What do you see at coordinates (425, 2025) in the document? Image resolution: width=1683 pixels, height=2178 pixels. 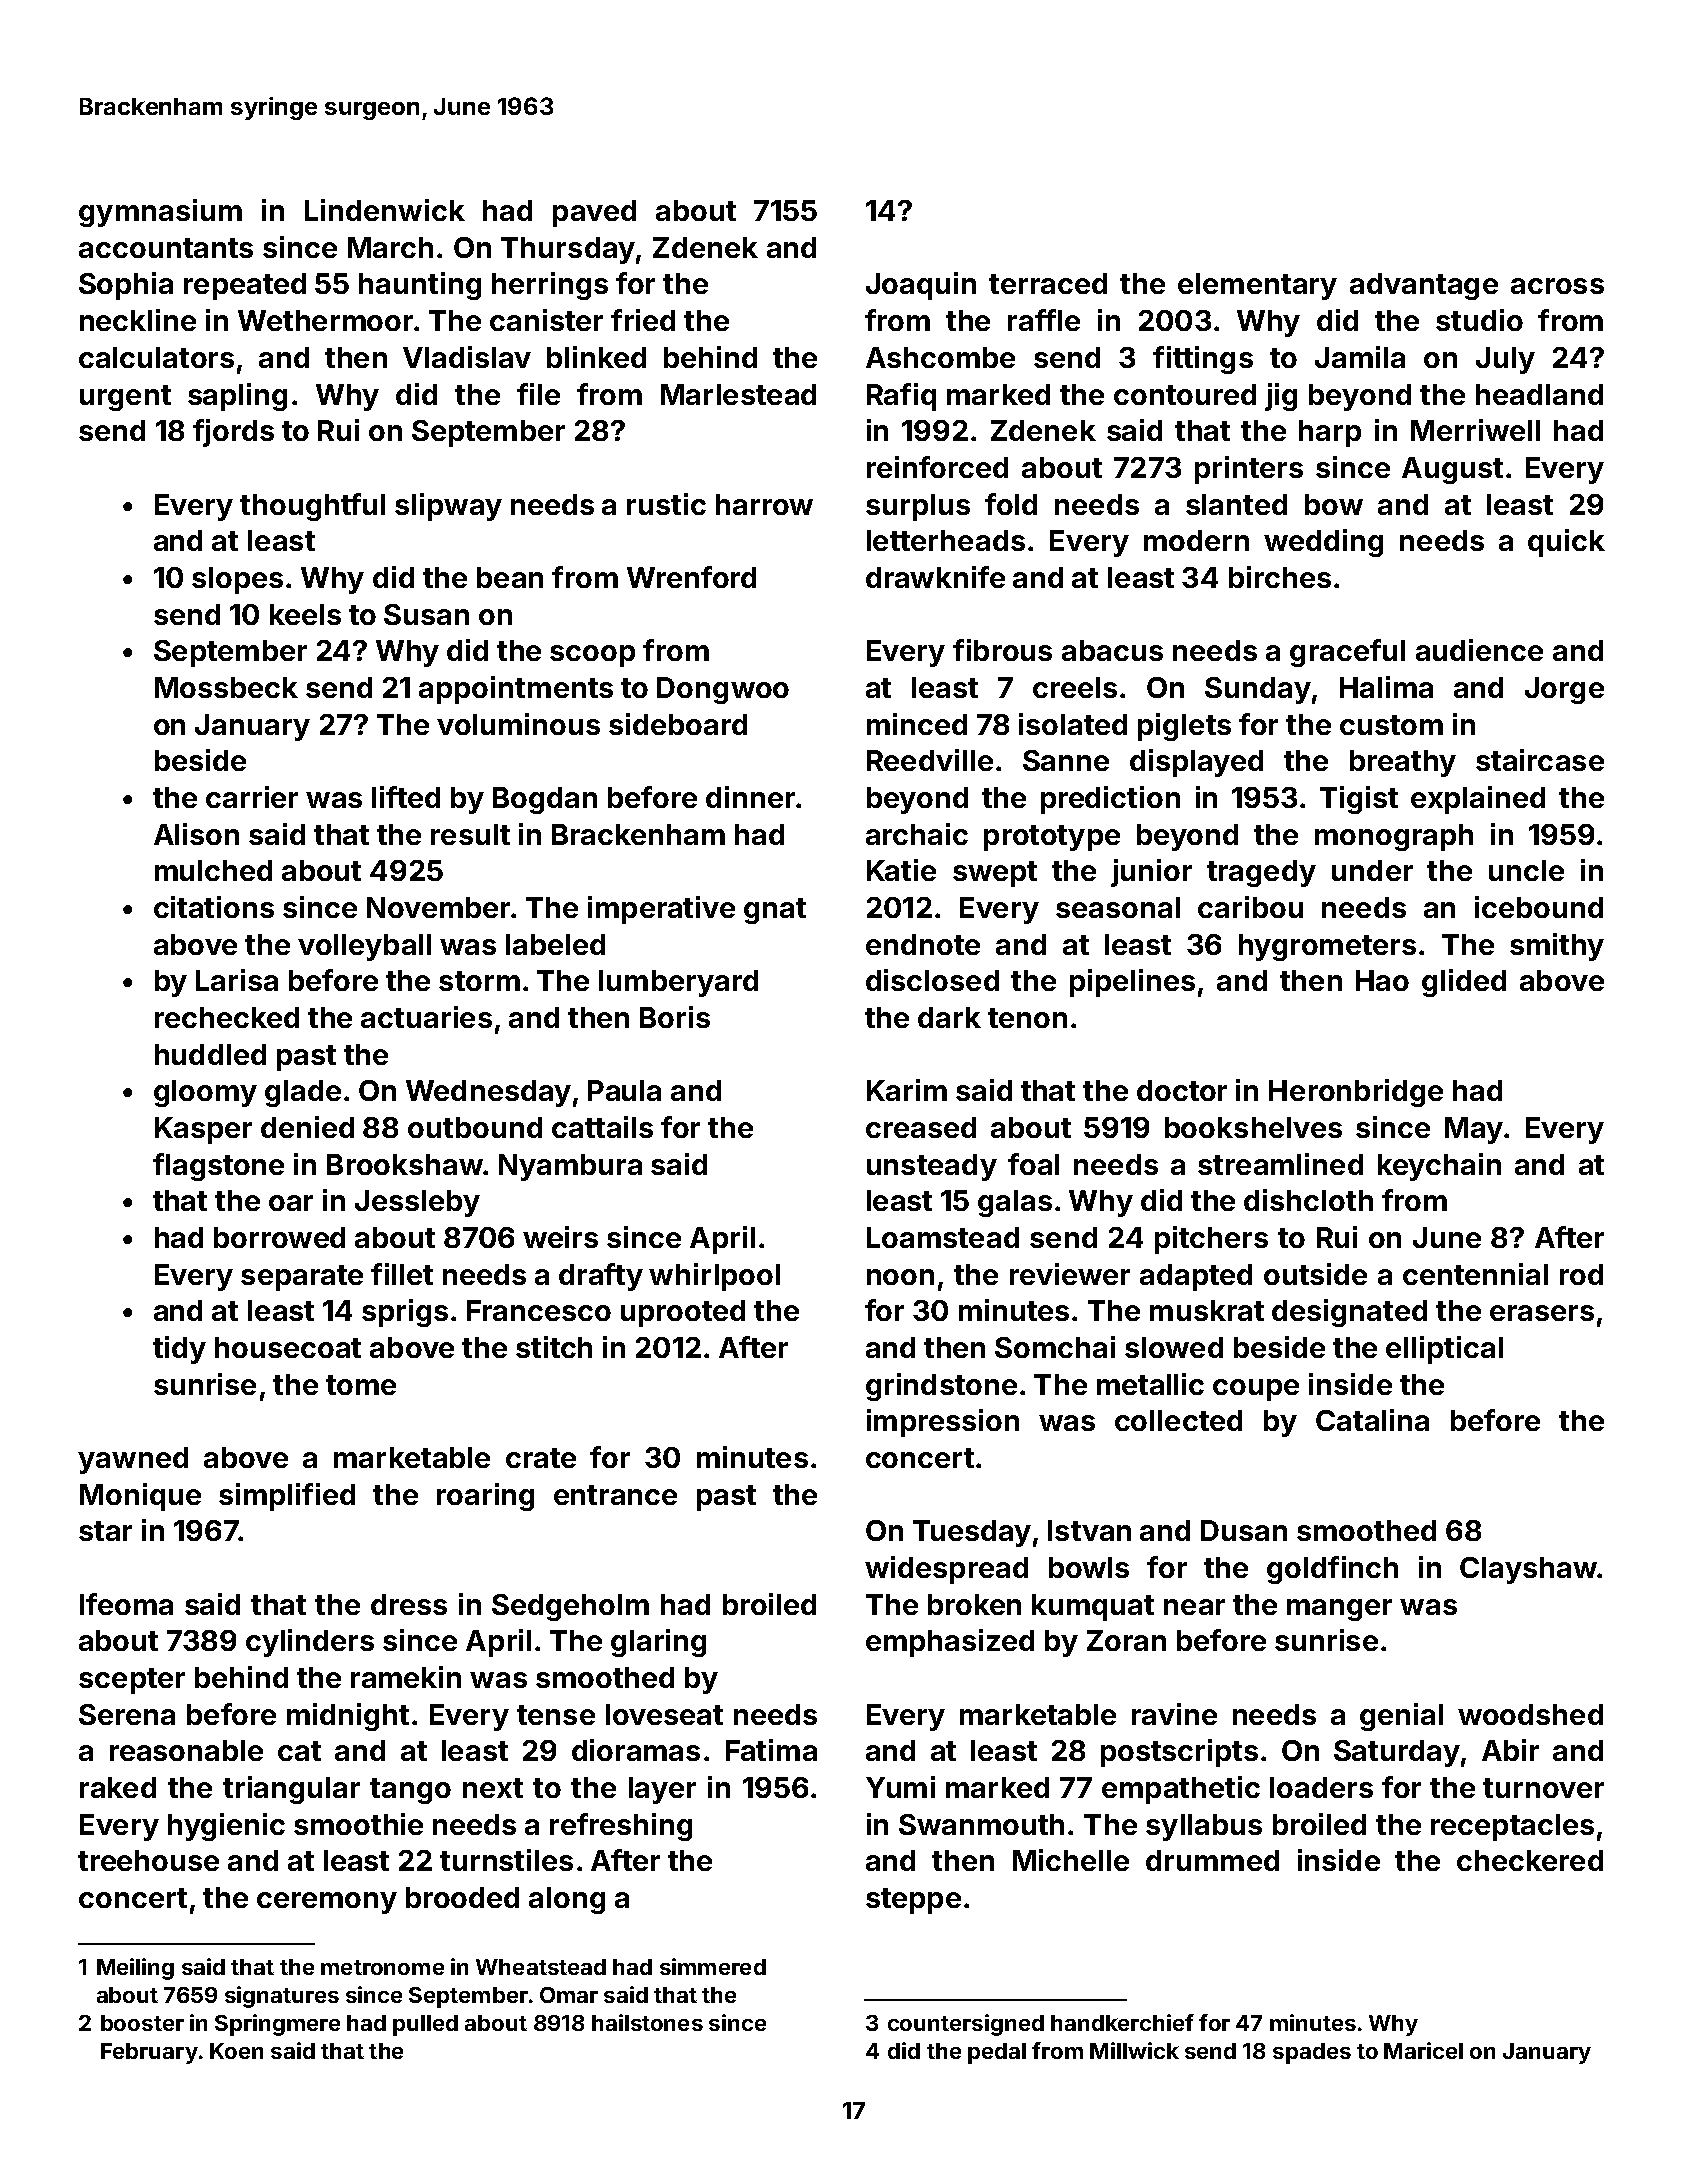 I see `pulled` at bounding box center [425, 2025].
